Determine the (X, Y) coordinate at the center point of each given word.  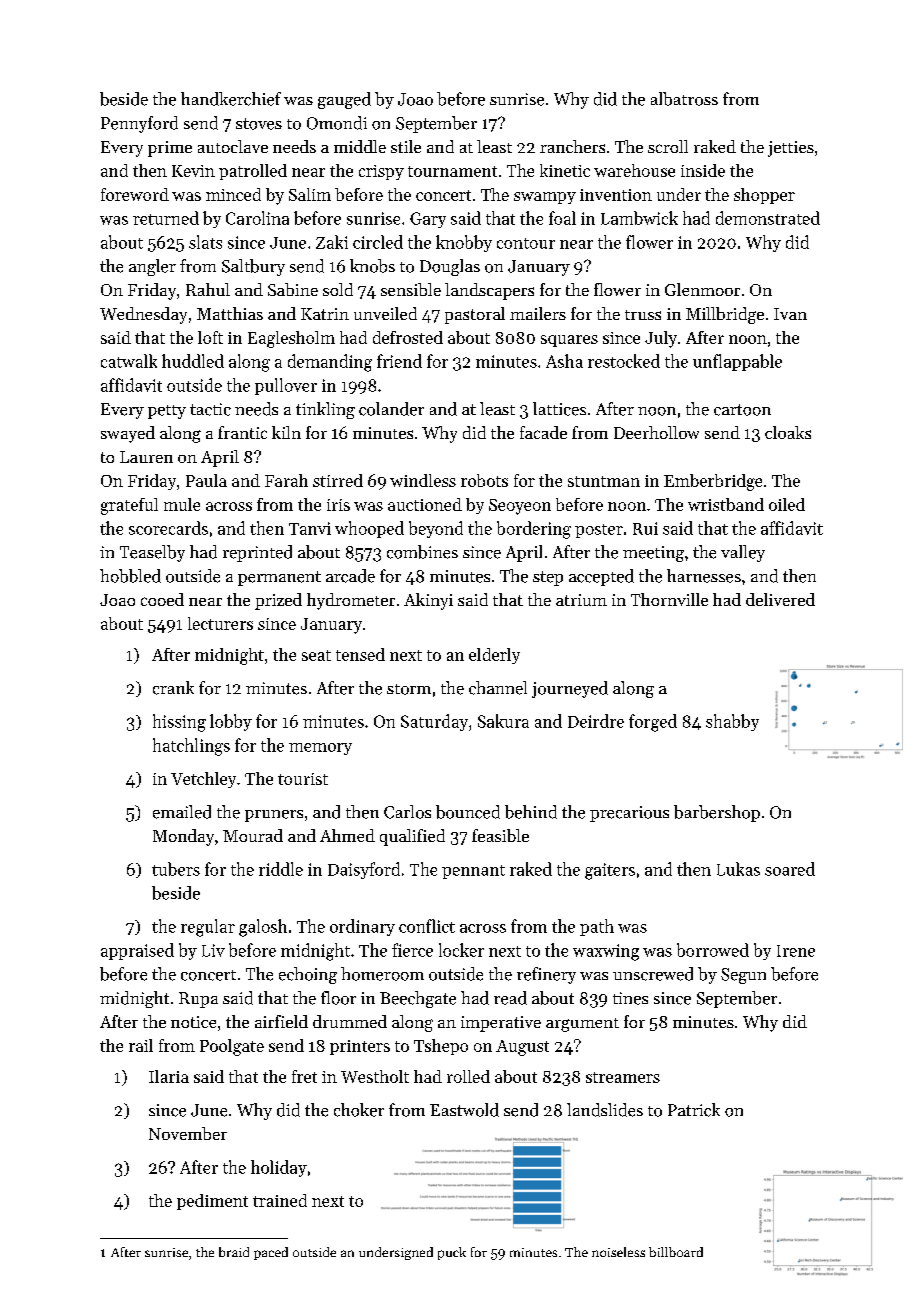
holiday (279, 1168)
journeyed (570, 689)
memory (320, 749)
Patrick (694, 1110)
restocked (624, 361)
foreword (135, 194)
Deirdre (596, 721)
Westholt (375, 1076)
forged (653, 723)
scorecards (168, 528)
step (548, 578)
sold (338, 289)
